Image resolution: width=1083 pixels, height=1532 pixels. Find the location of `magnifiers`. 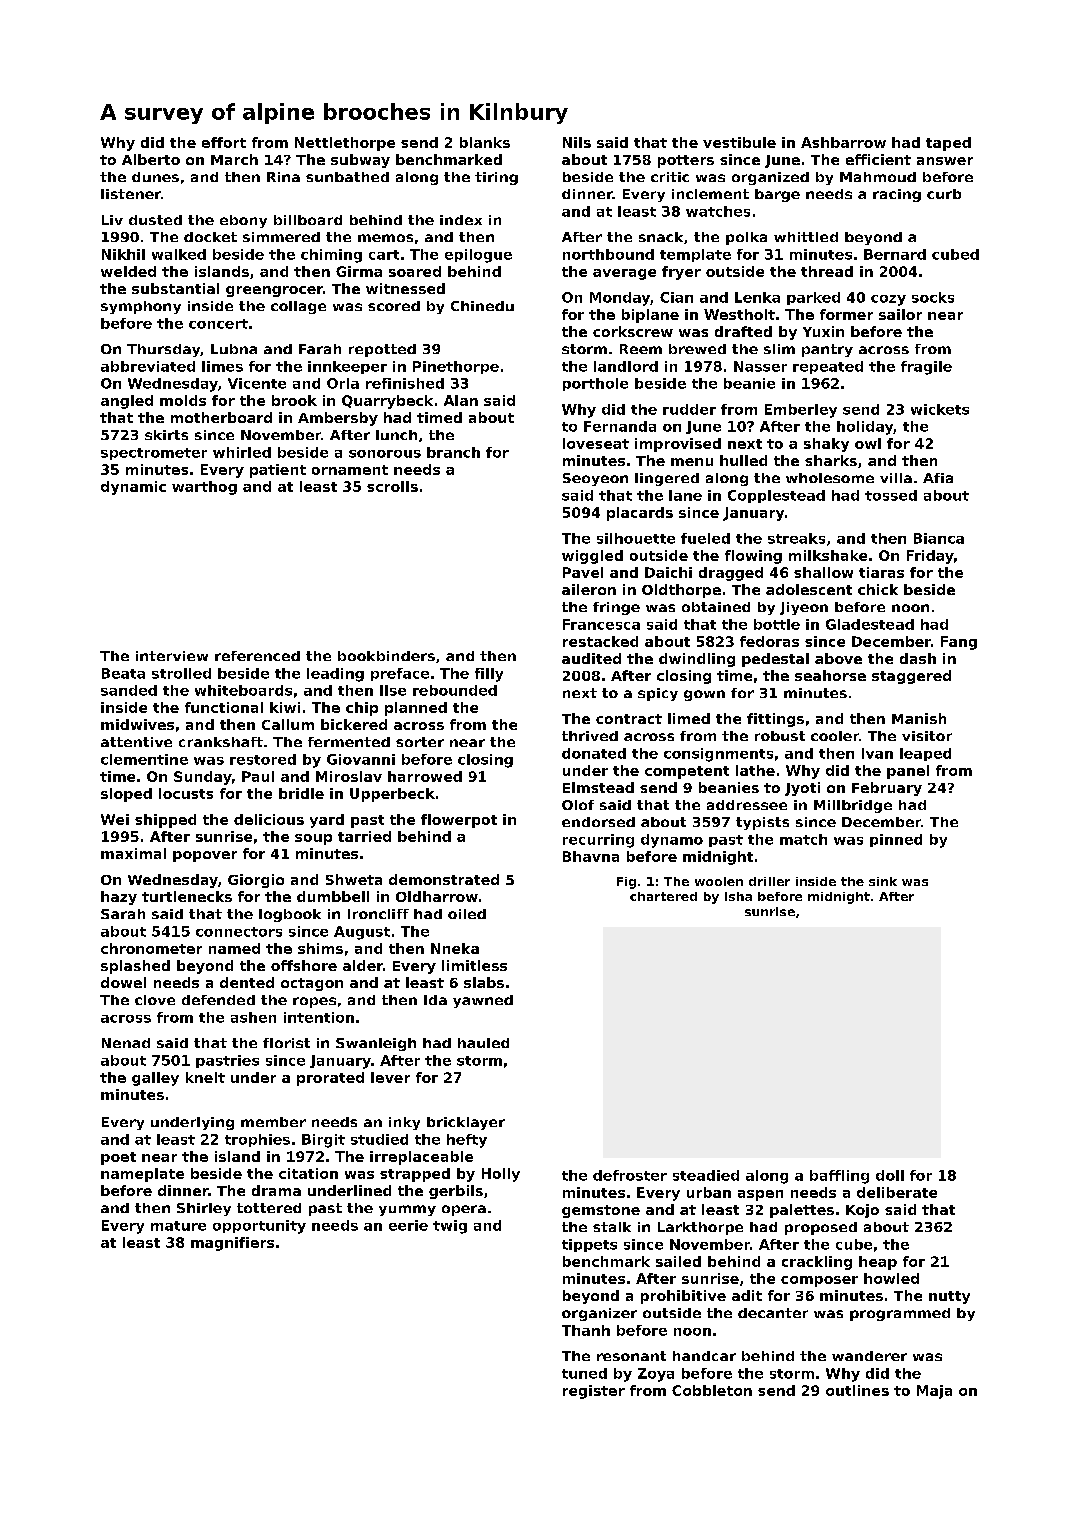

magnifiers is located at coordinates (232, 1244).
